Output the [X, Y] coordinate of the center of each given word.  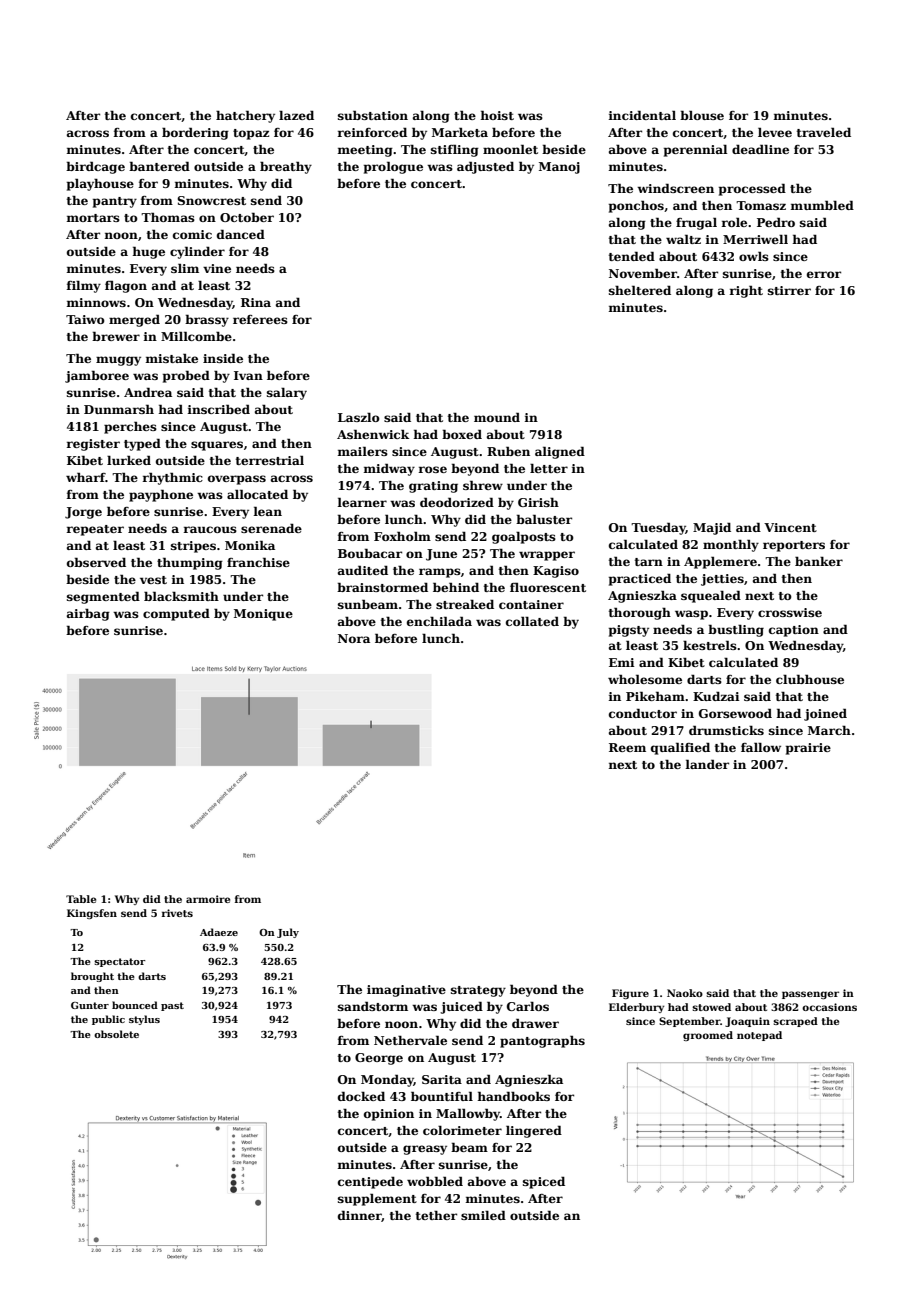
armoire [208, 899]
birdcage [95, 167]
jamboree [97, 376]
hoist [497, 115]
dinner [360, 1216]
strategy [478, 991]
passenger [810, 995]
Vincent [790, 527]
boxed [462, 434]
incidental [642, 115]
